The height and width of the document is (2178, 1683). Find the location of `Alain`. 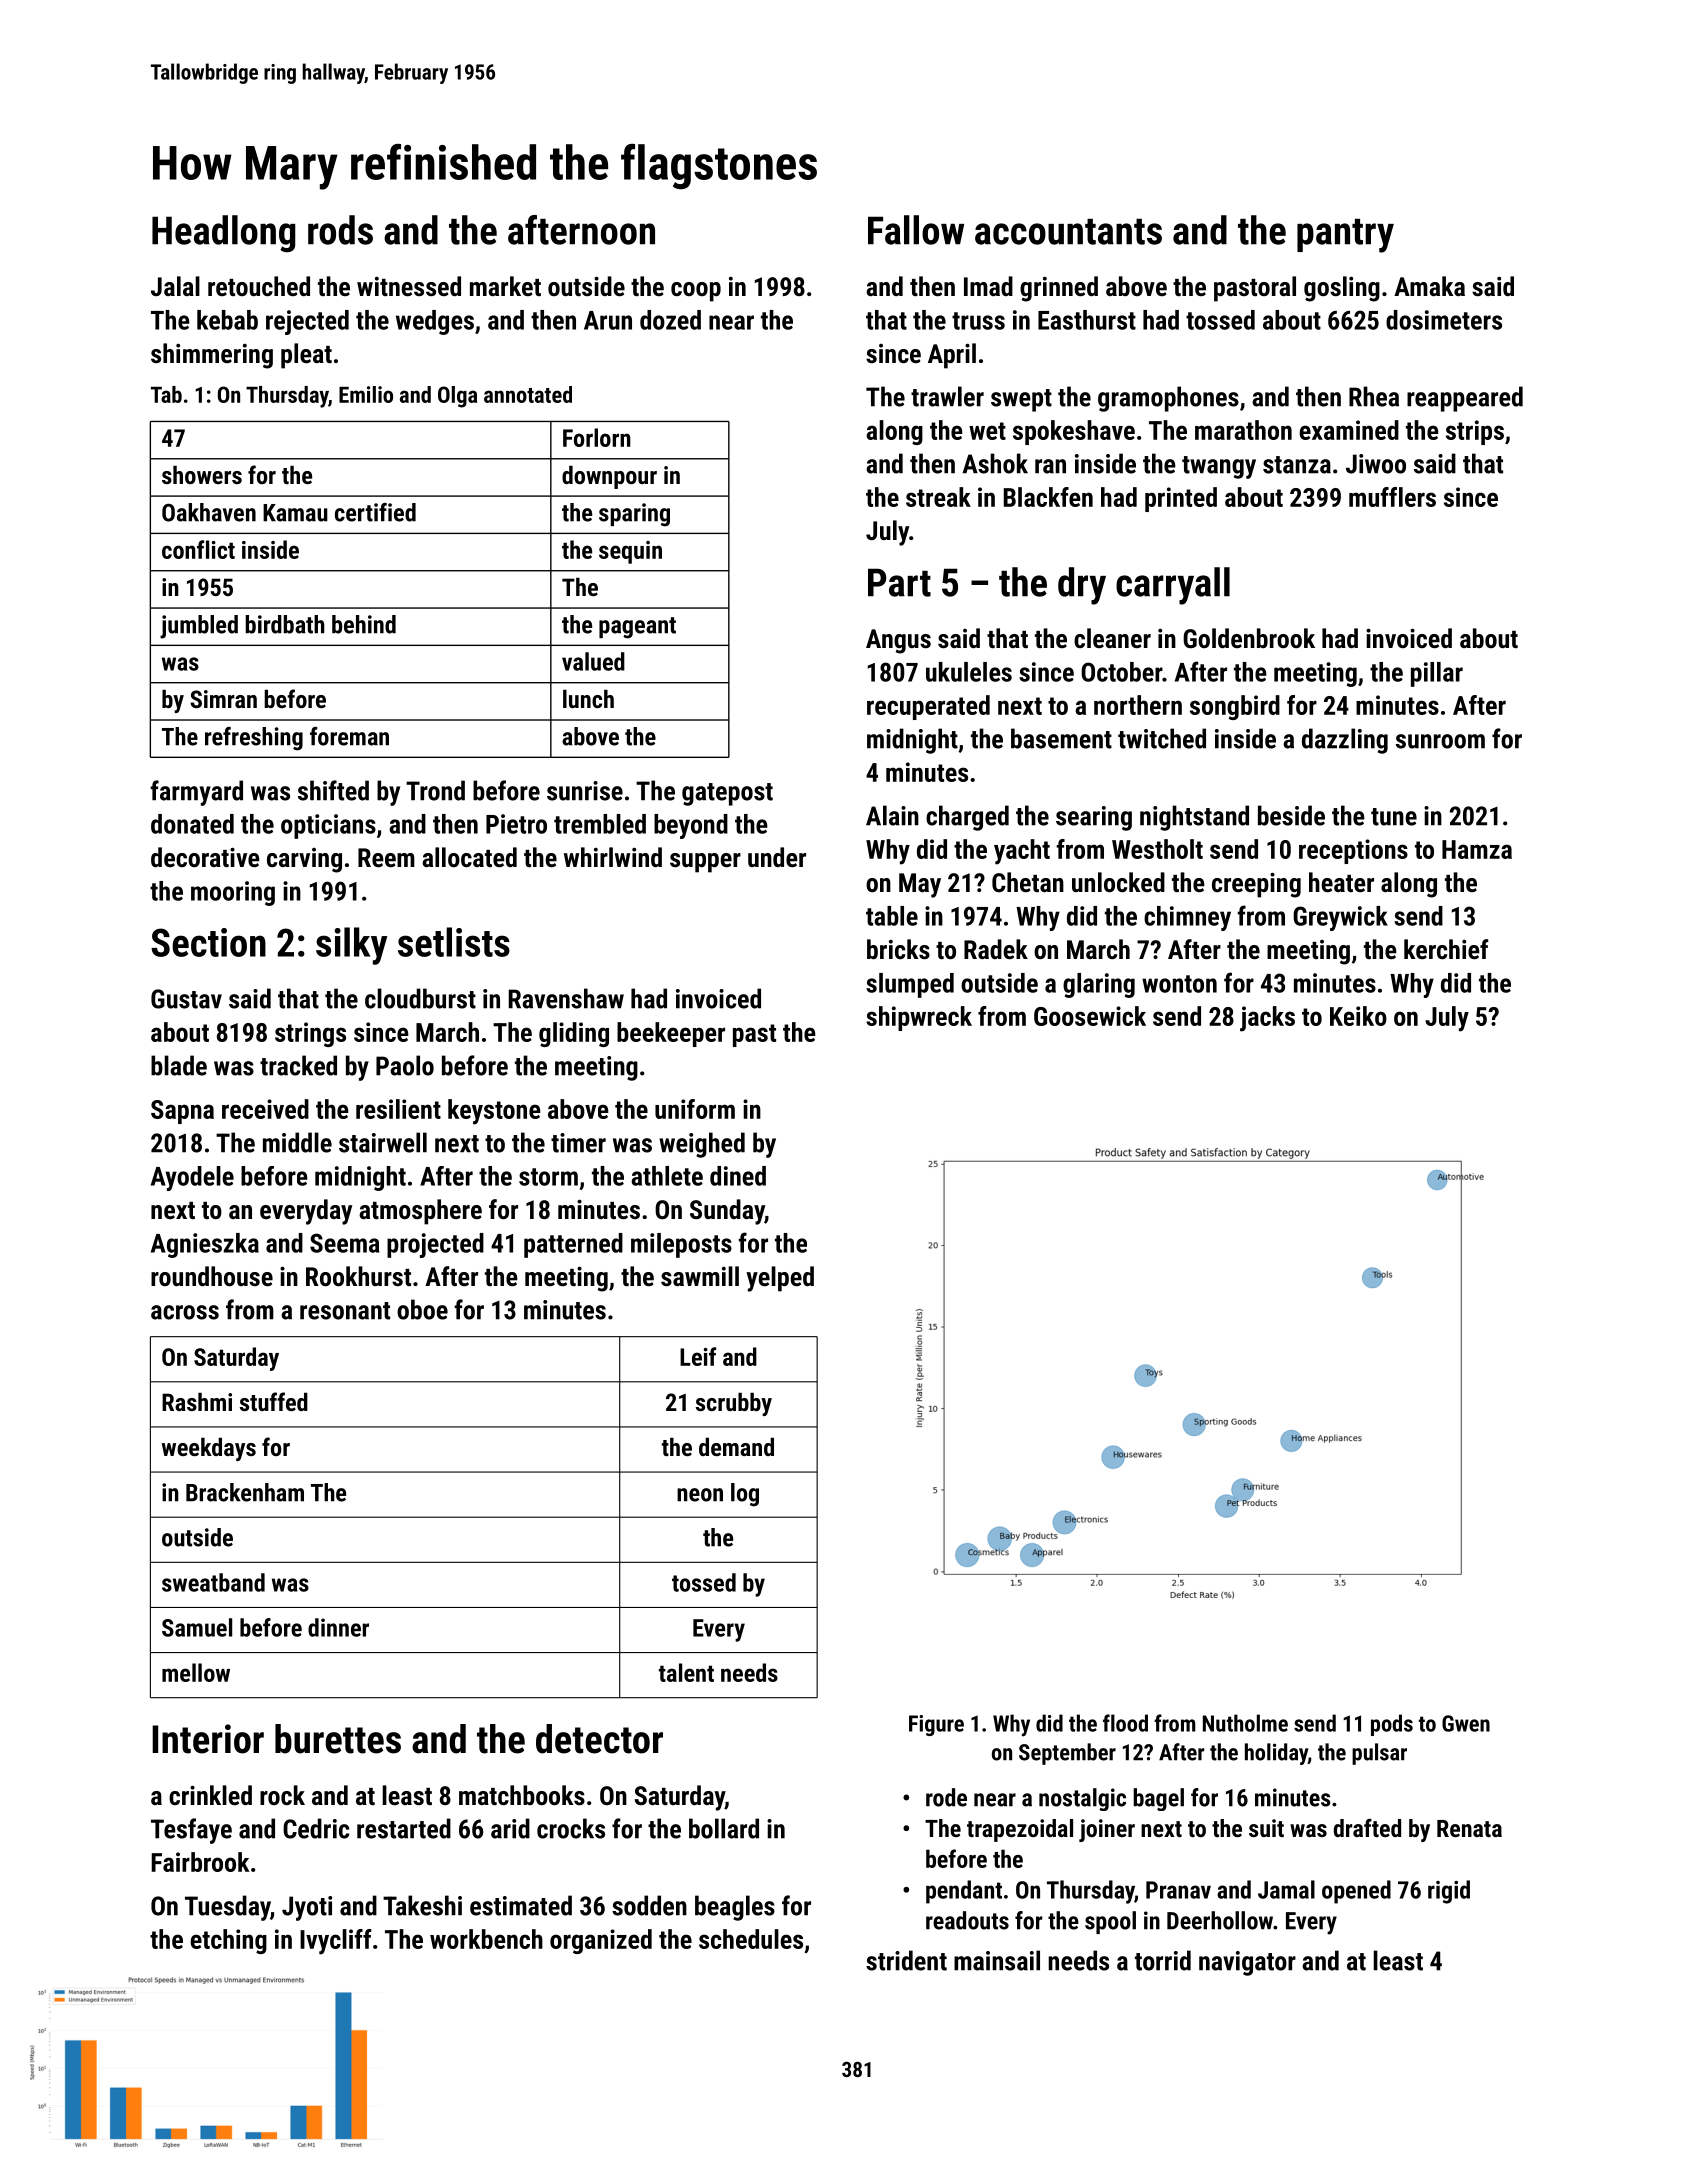

Alain is located at coordinates (892, 815).
